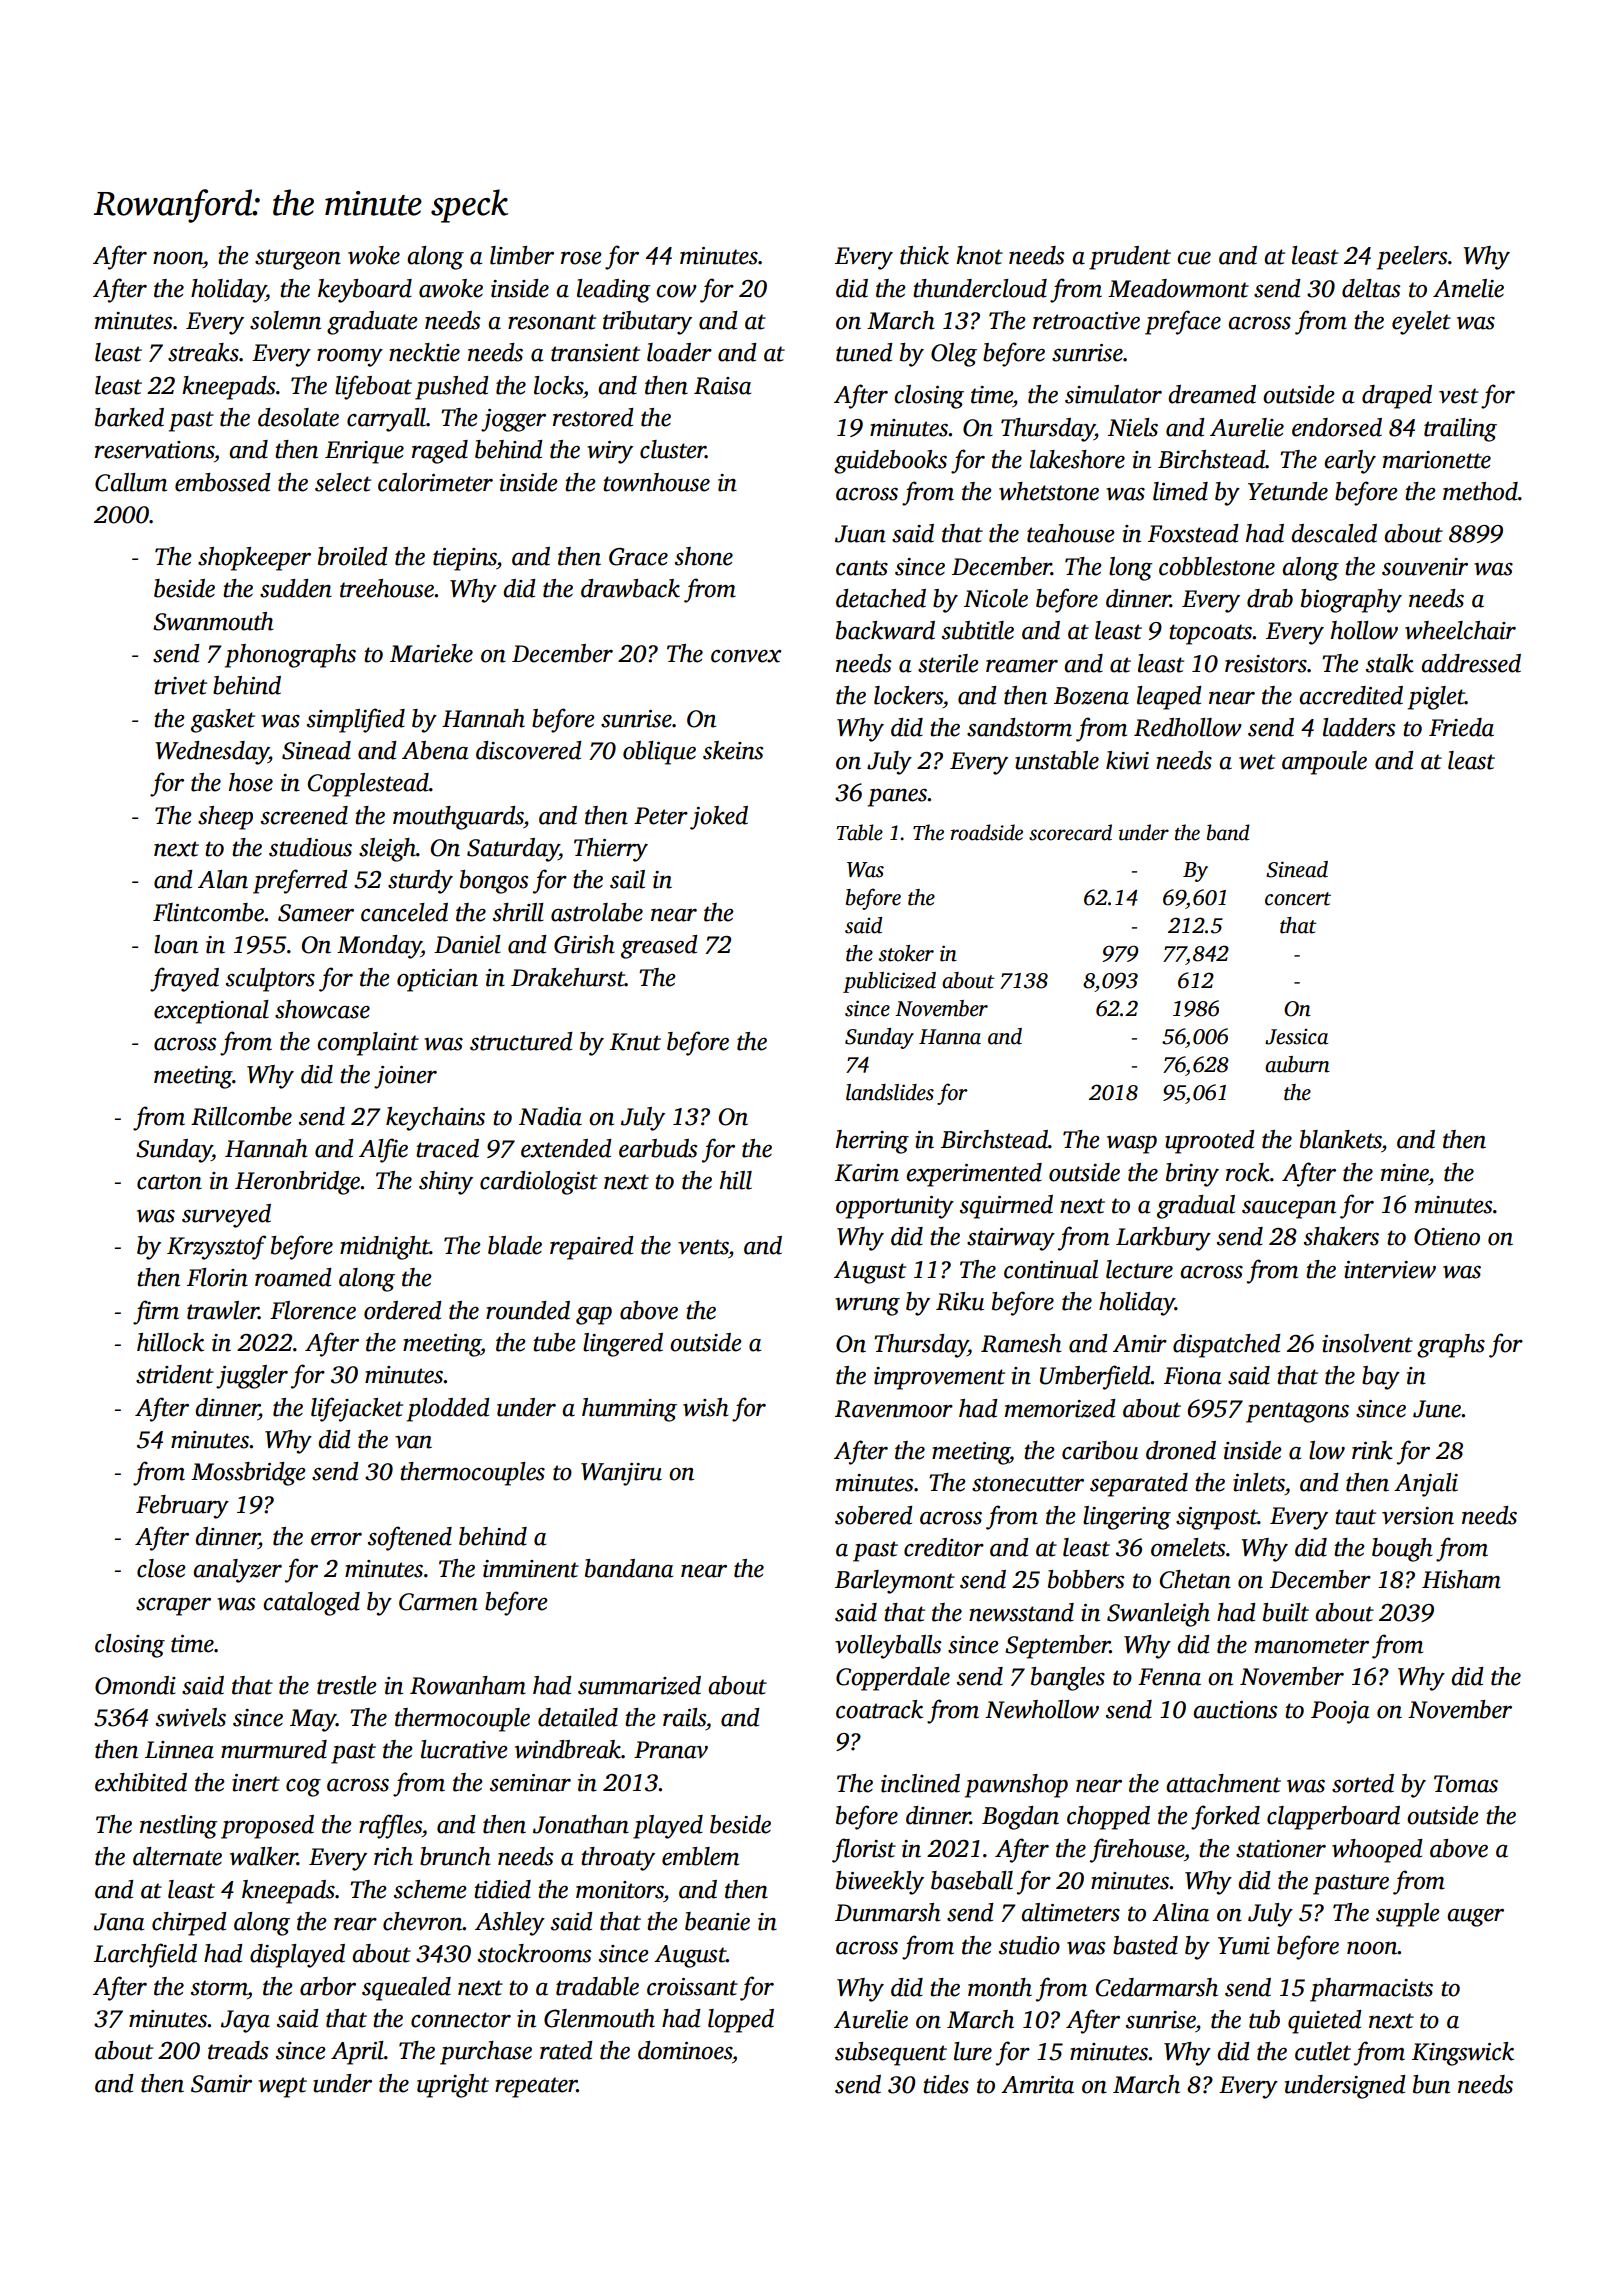 This screenshot has width=1620, height=2292. I want to click on thick, so click(924, 255).
